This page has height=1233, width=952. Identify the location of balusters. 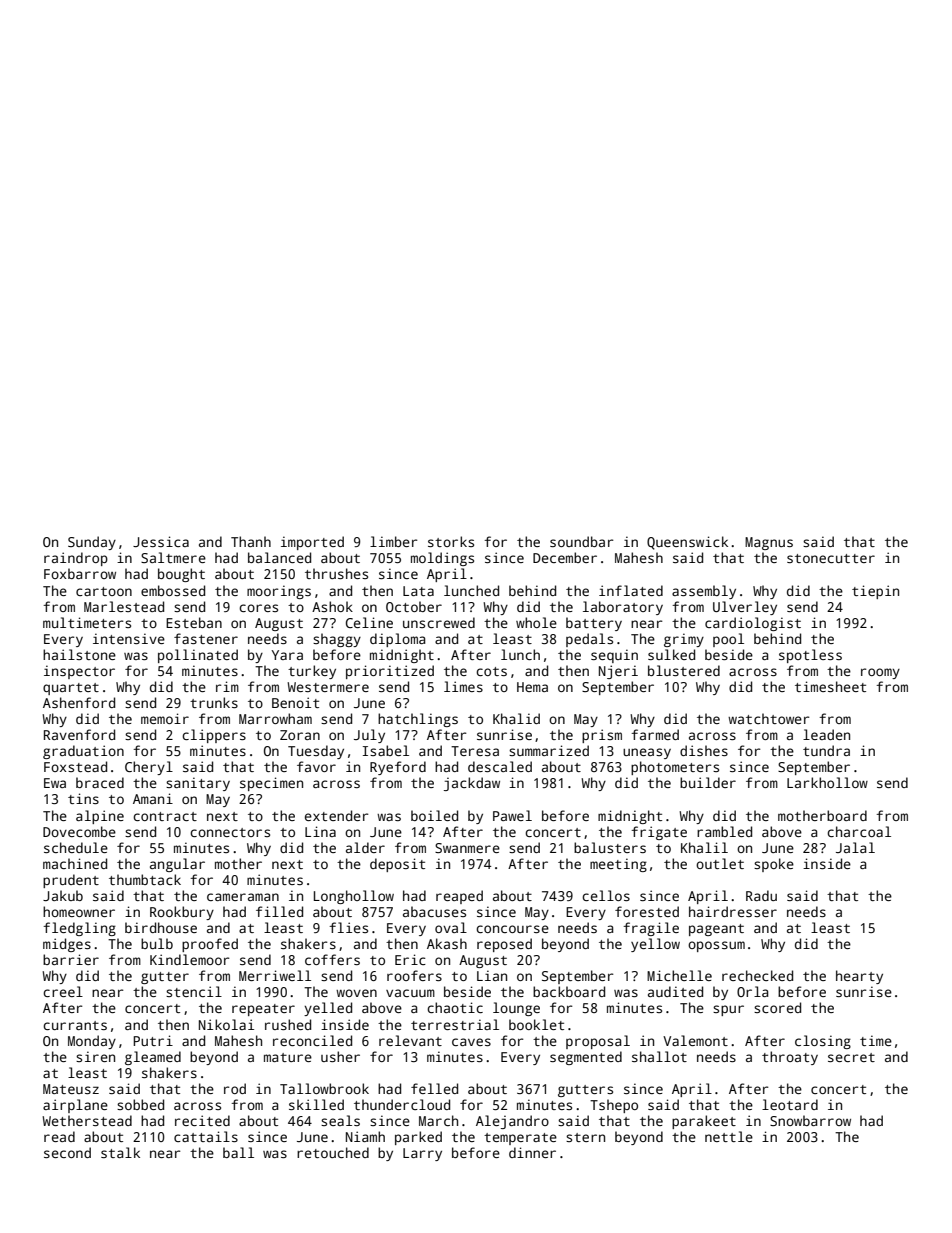
(610, 847).
